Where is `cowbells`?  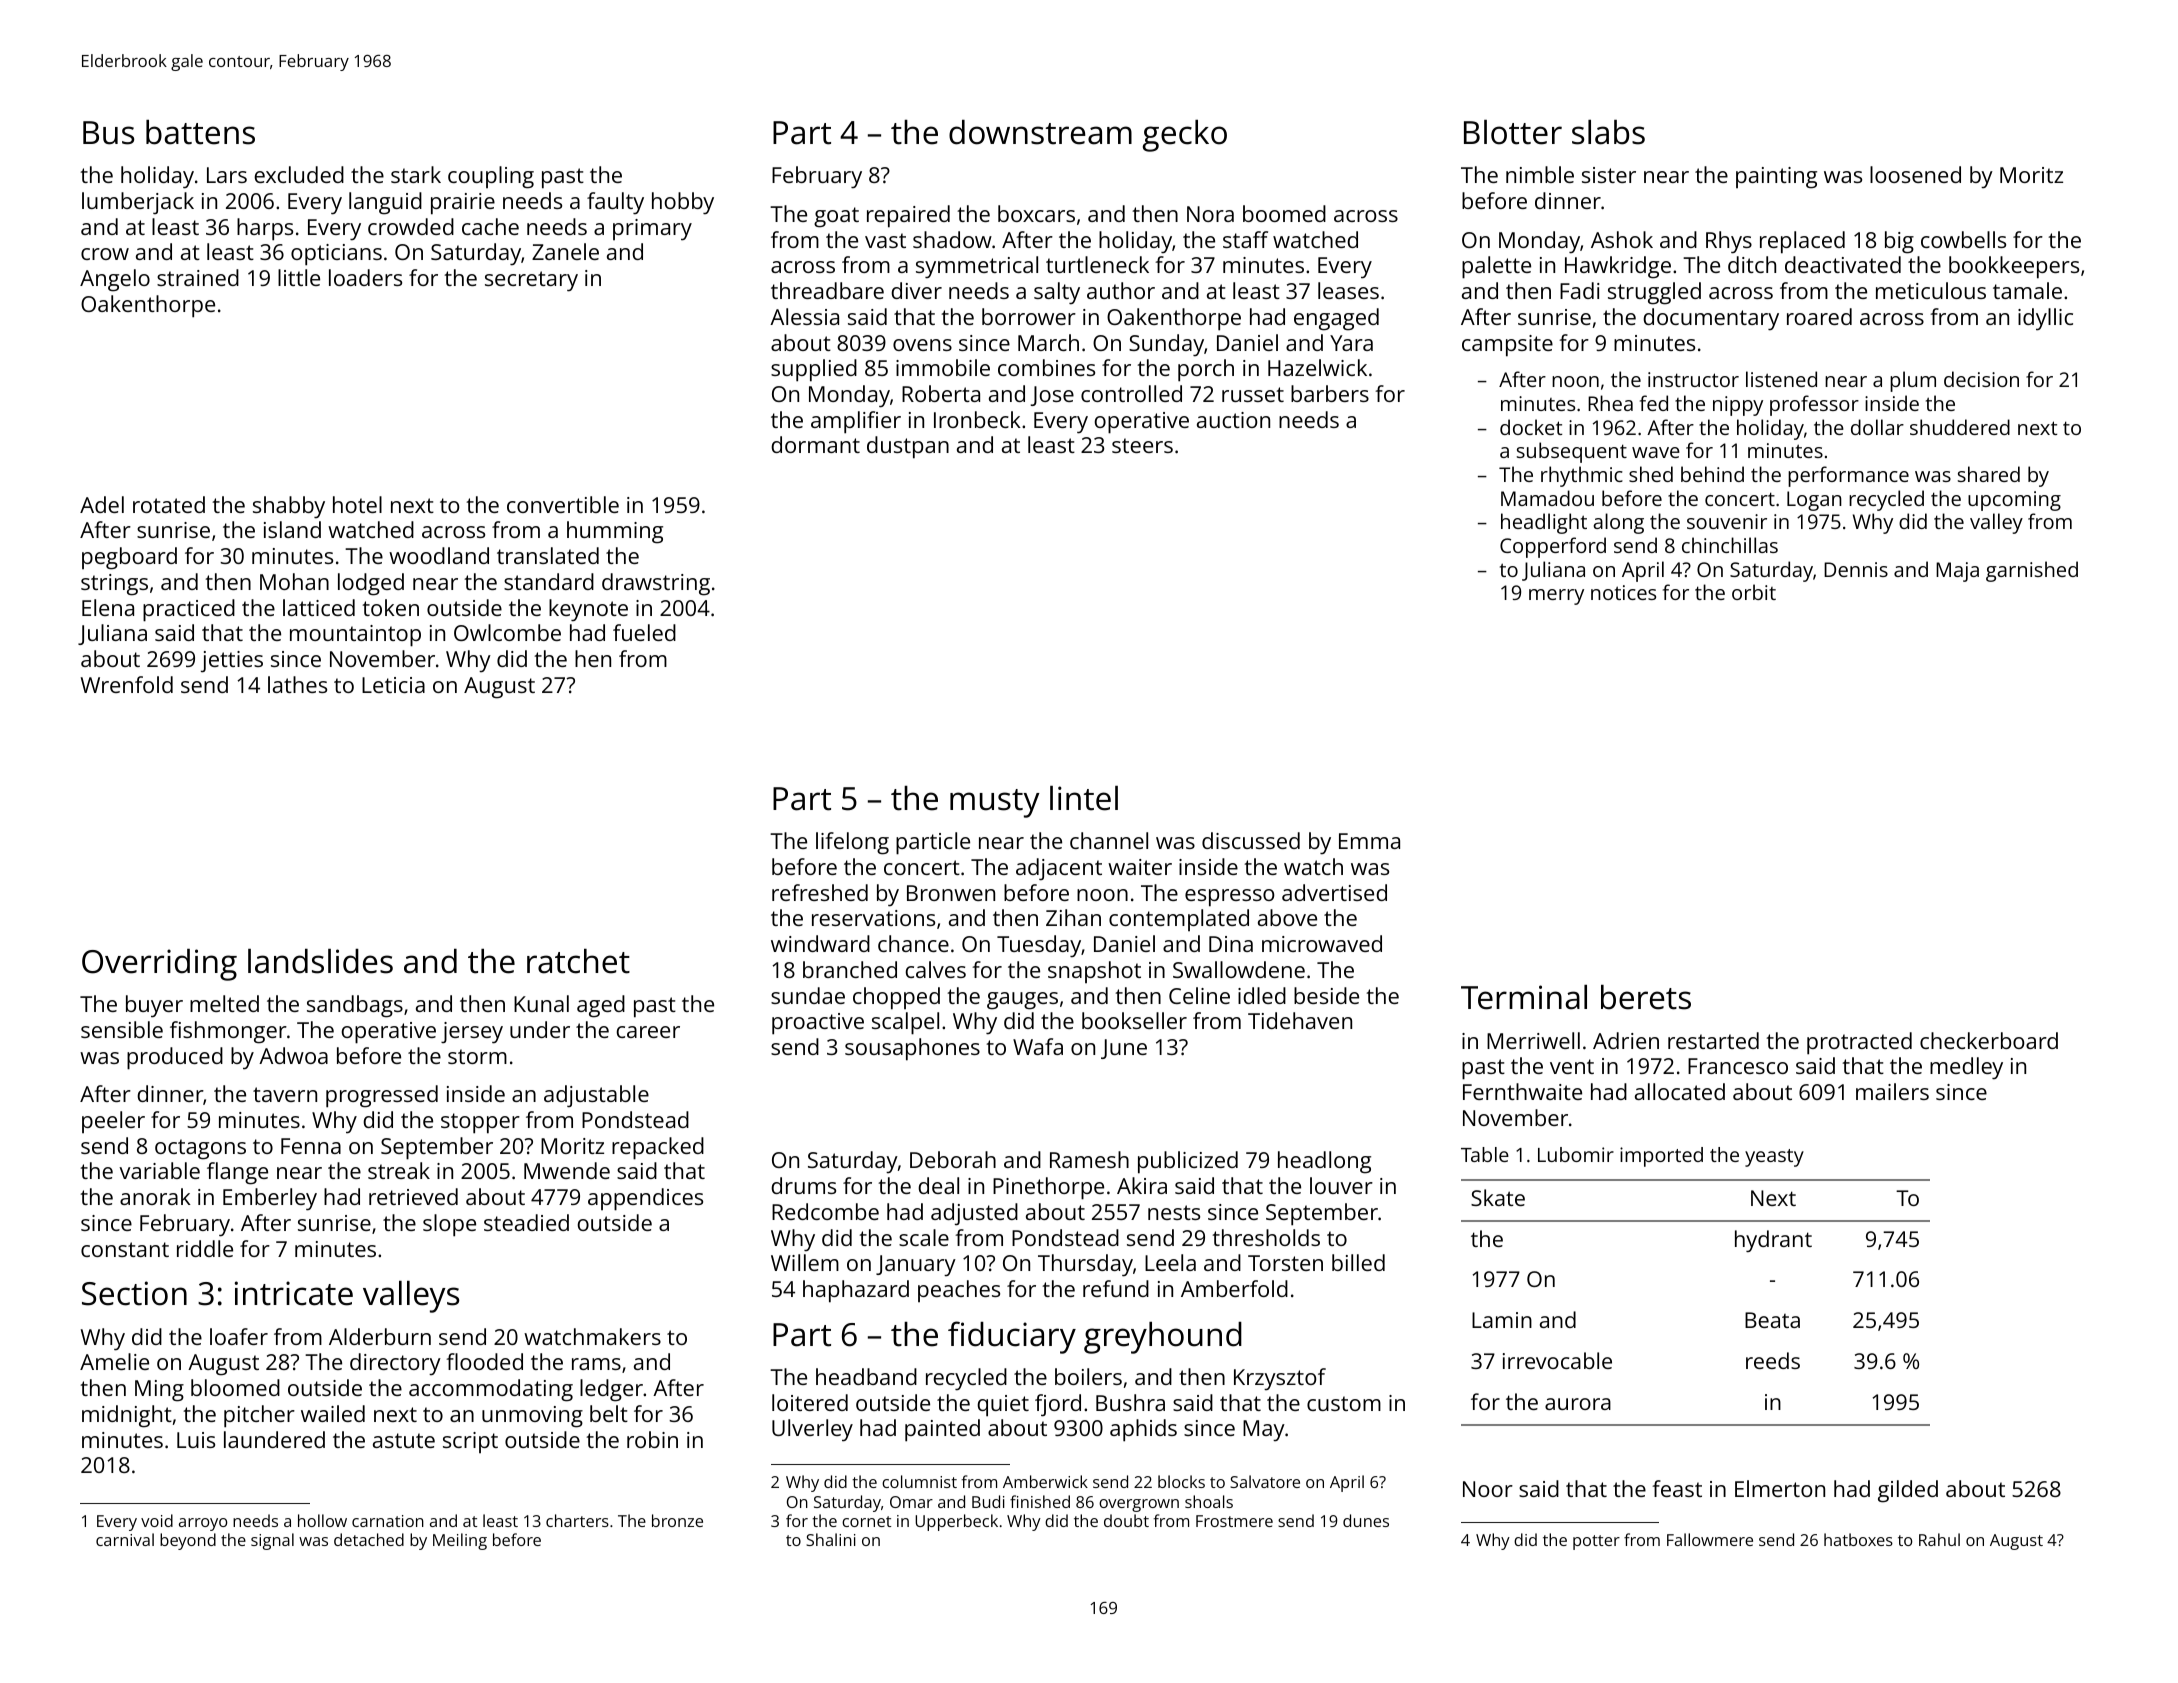
cowbells is located at coordinates (1963, 239).
